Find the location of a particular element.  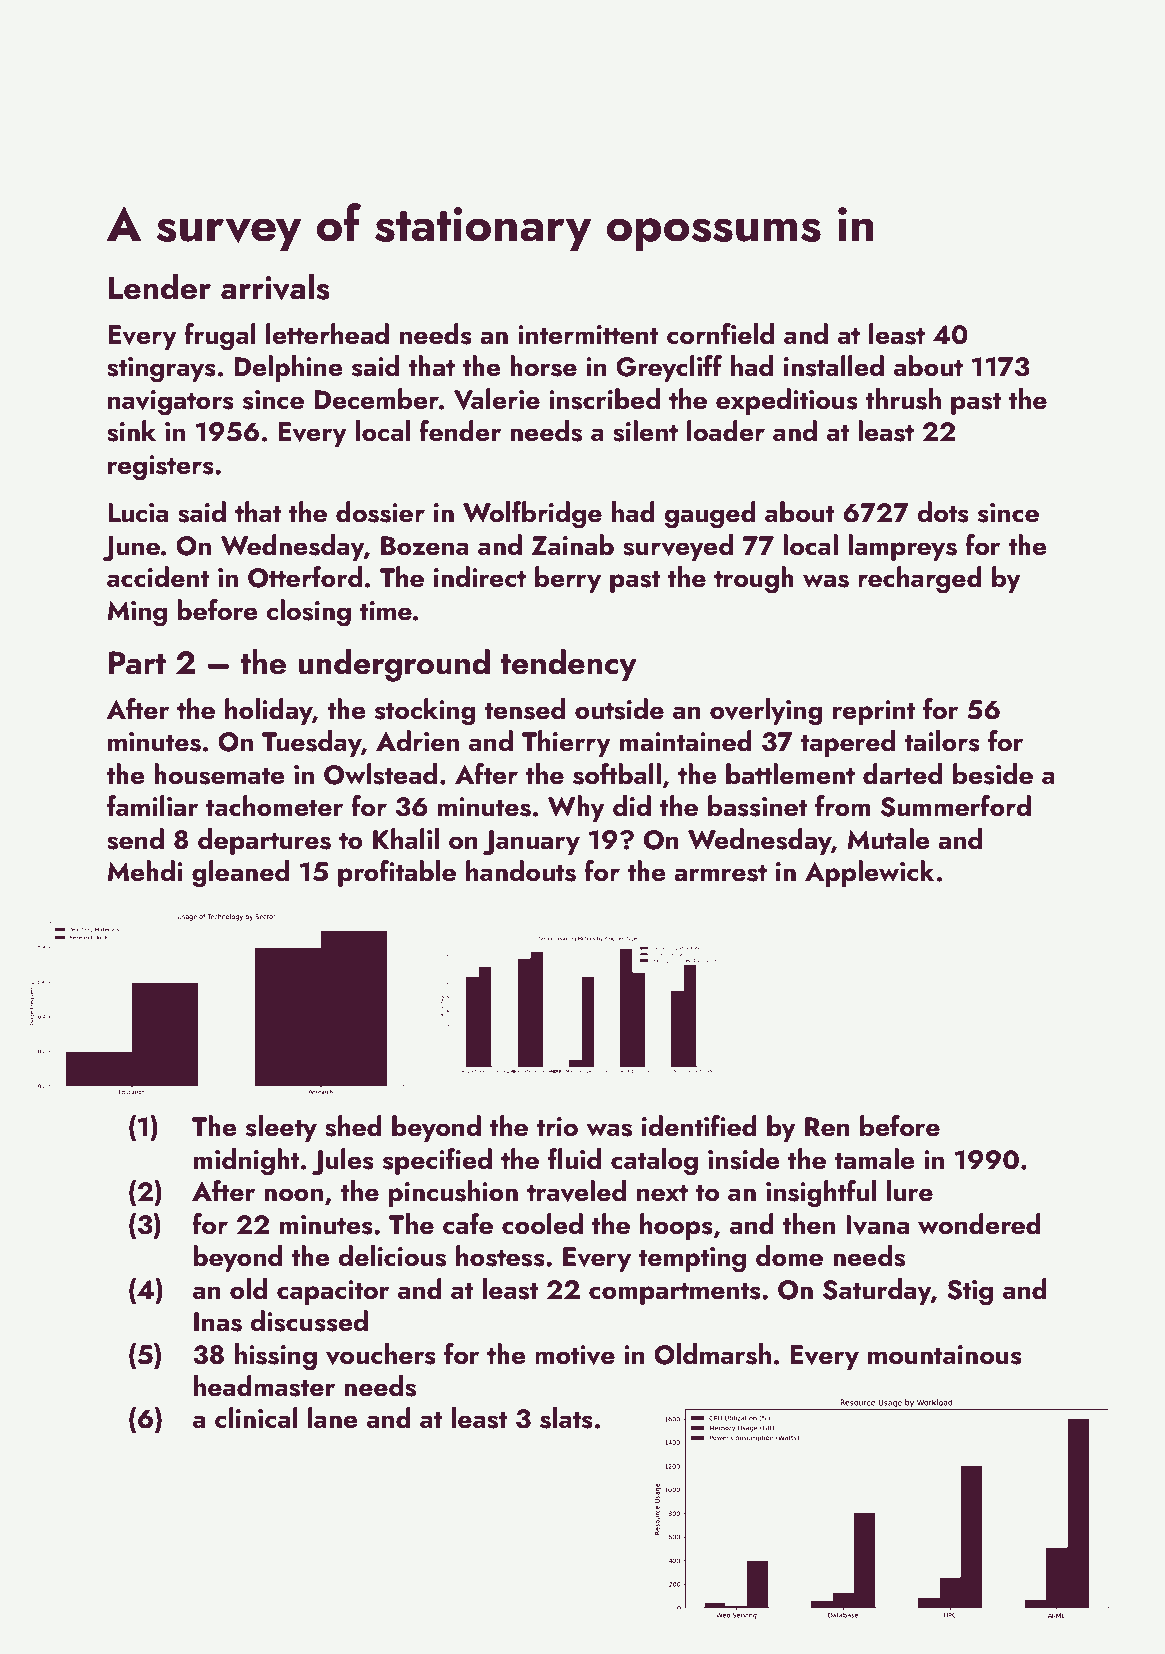

Jules is located at coordinates (343, 1162).
